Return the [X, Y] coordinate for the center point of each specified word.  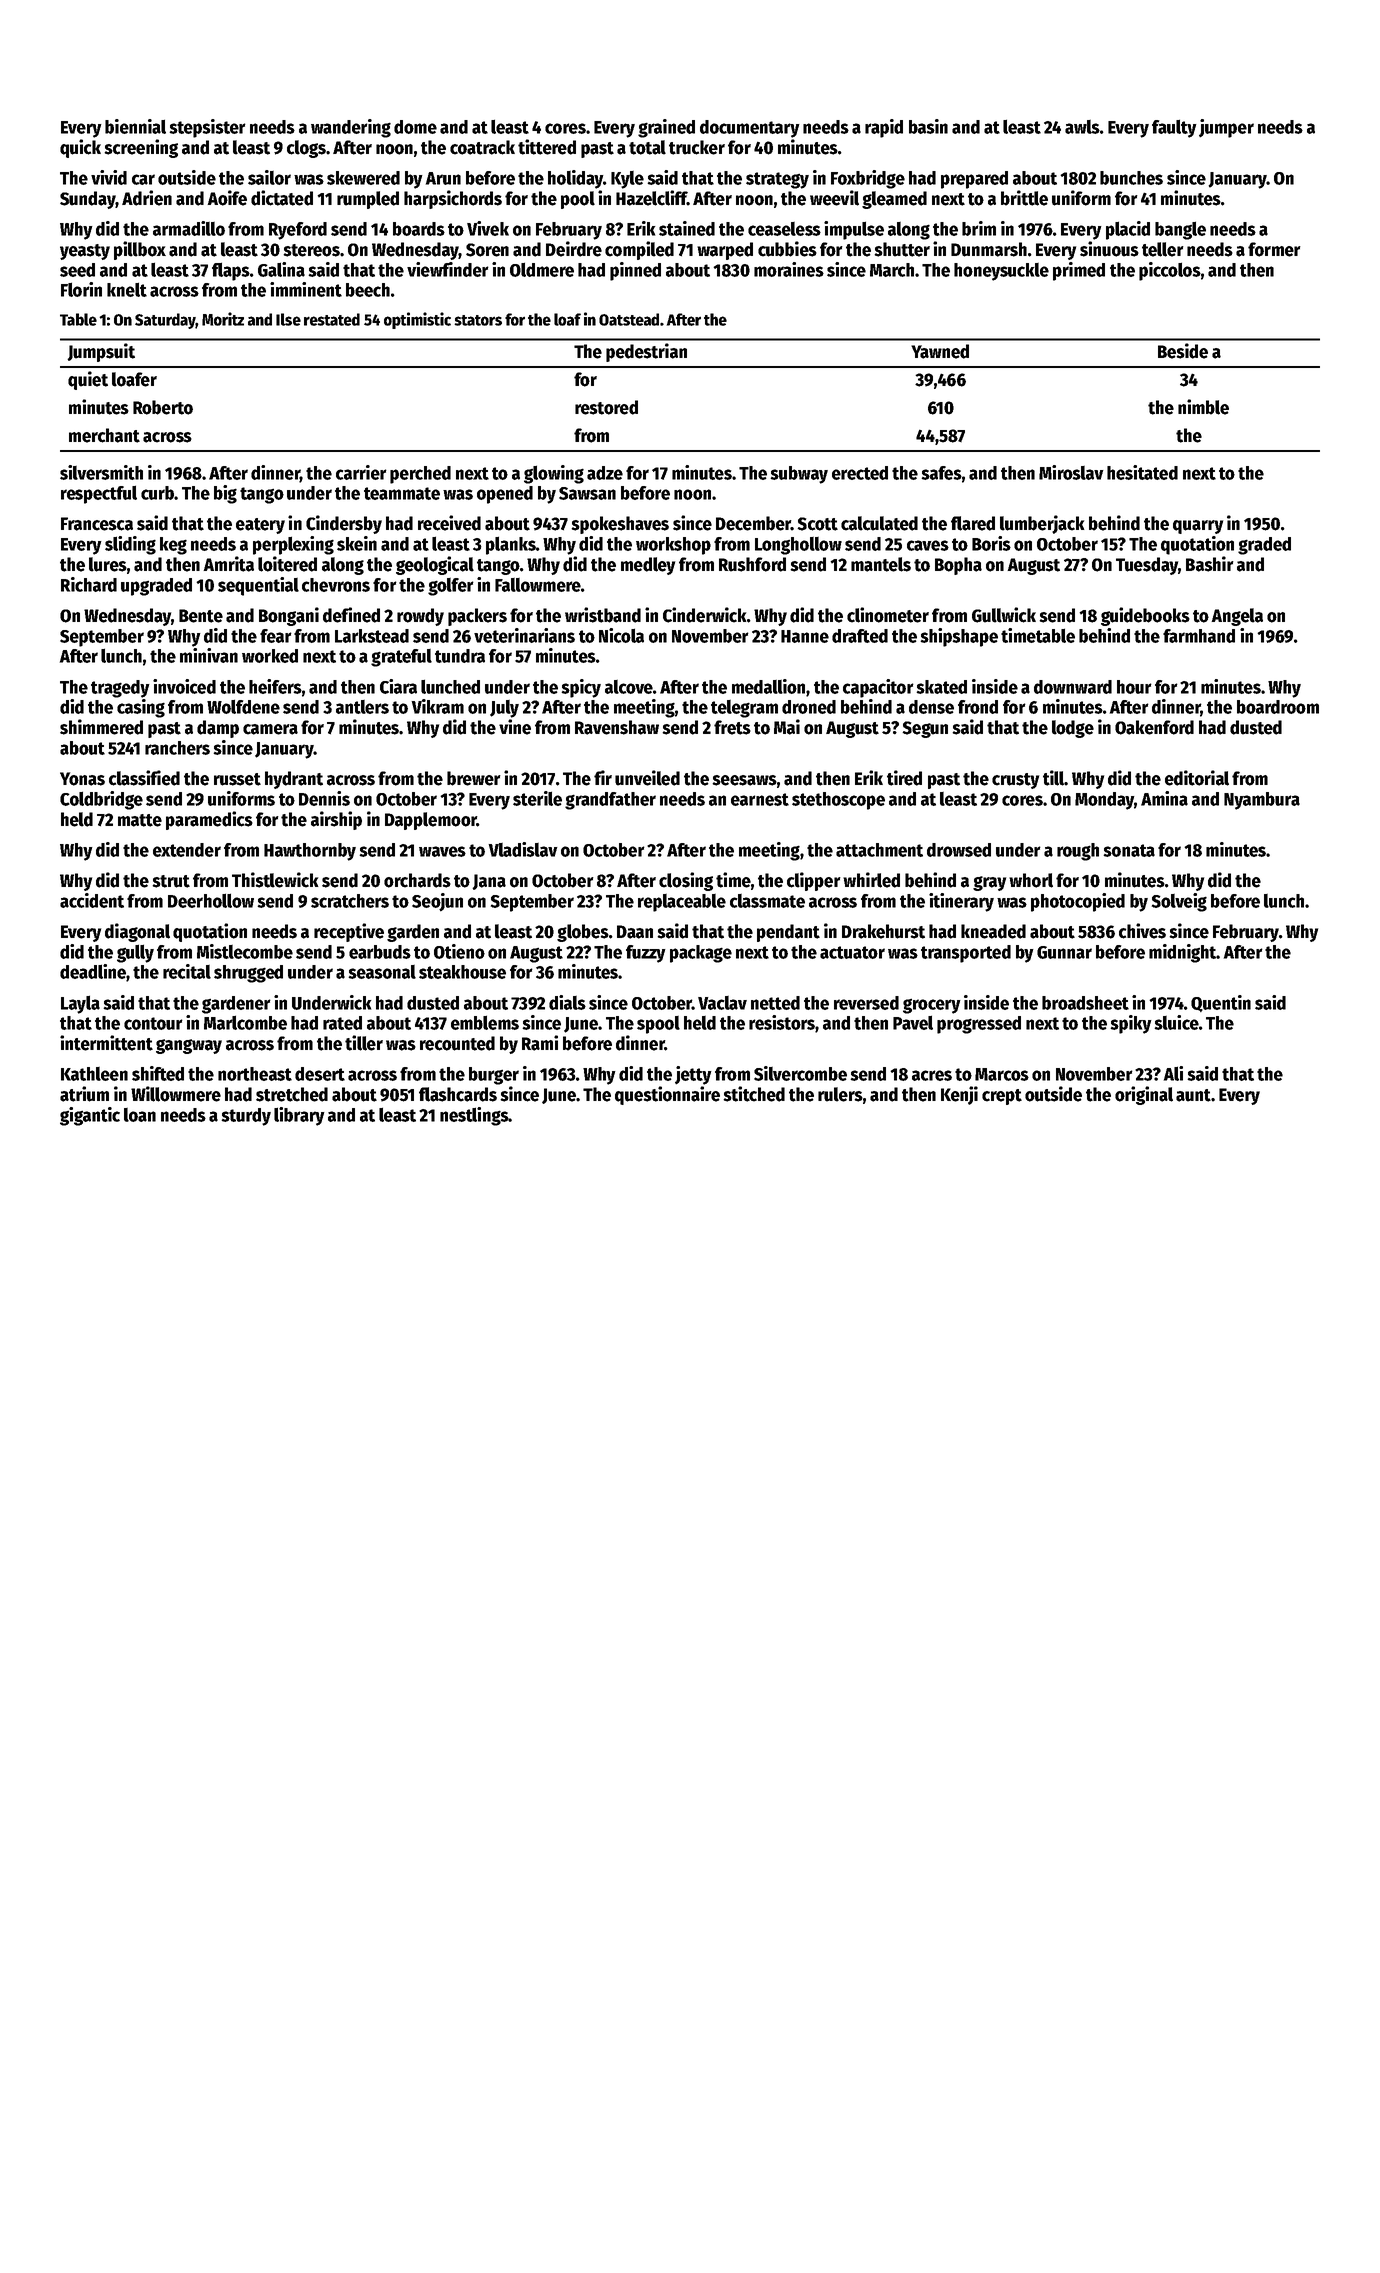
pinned [635, 271]
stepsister [207, 128]
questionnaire [667, 1095]
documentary [750, 129]
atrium [84, 1094]
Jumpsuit [101, 352]
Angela [1237, 617]
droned [809, 707]
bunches [1131, 178]
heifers [275, 686]
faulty [1174, 128]
